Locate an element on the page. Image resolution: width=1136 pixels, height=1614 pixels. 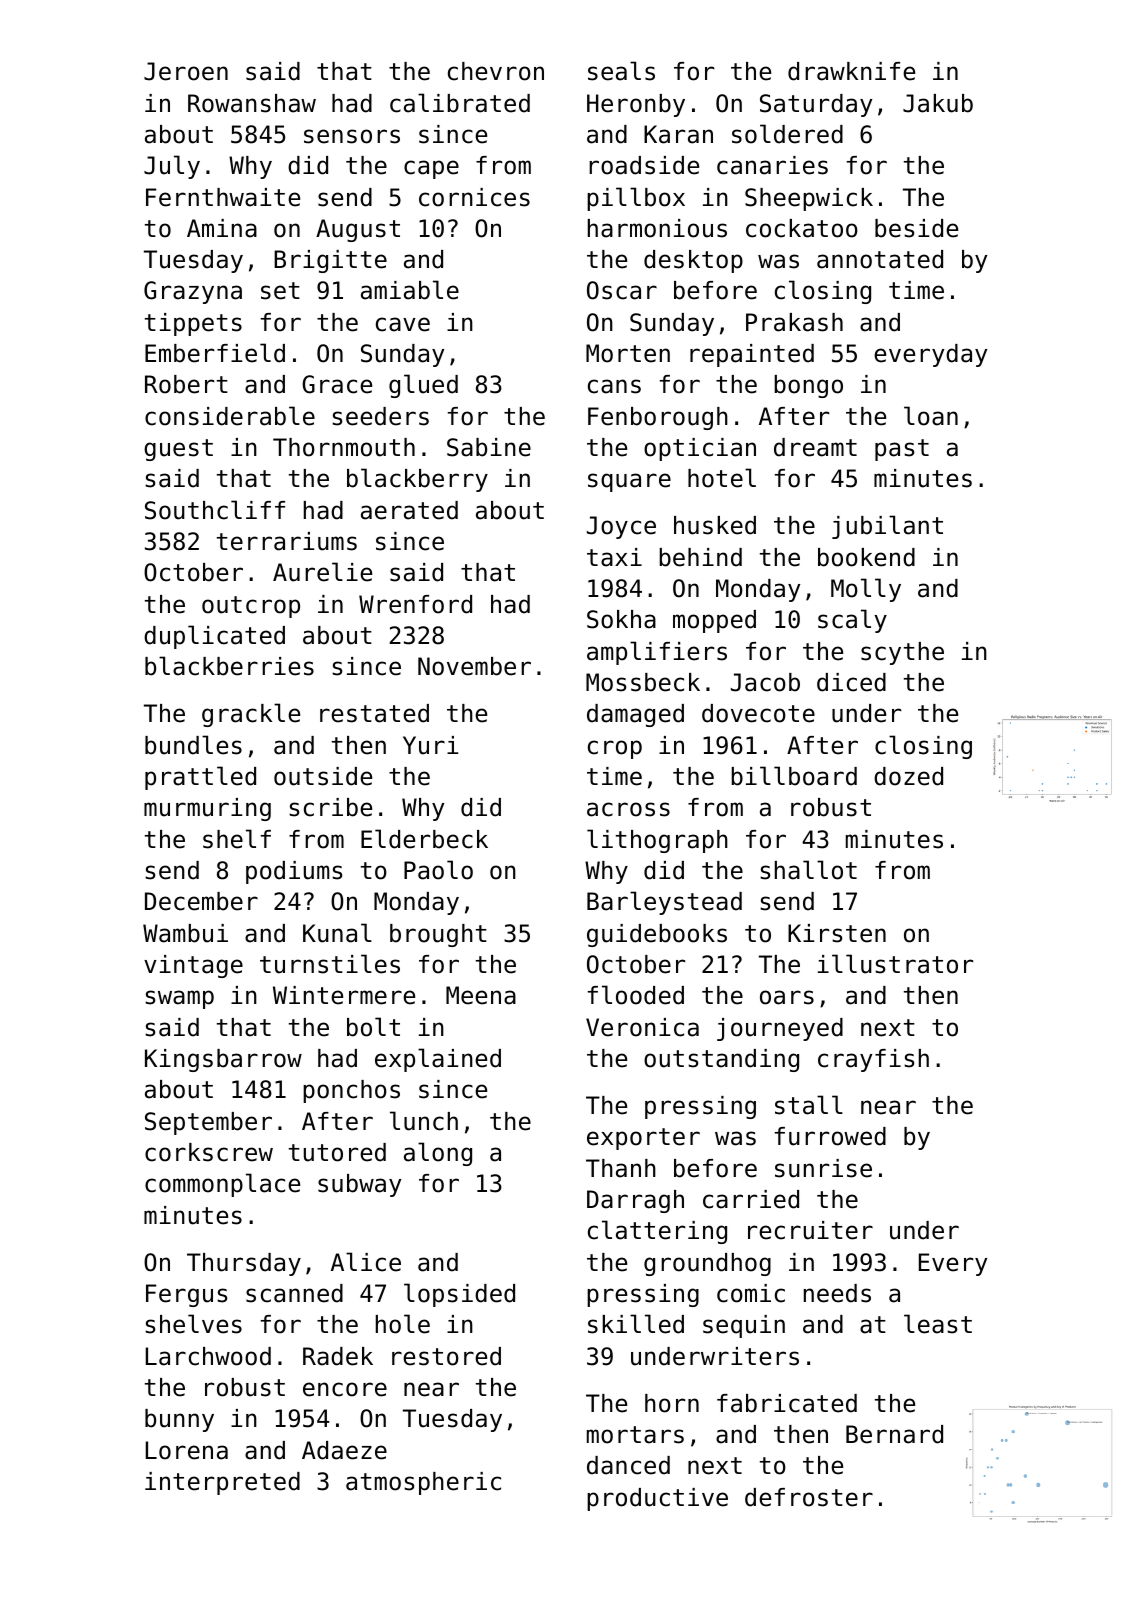
furrowed is located at coordinates (830, 1136).
